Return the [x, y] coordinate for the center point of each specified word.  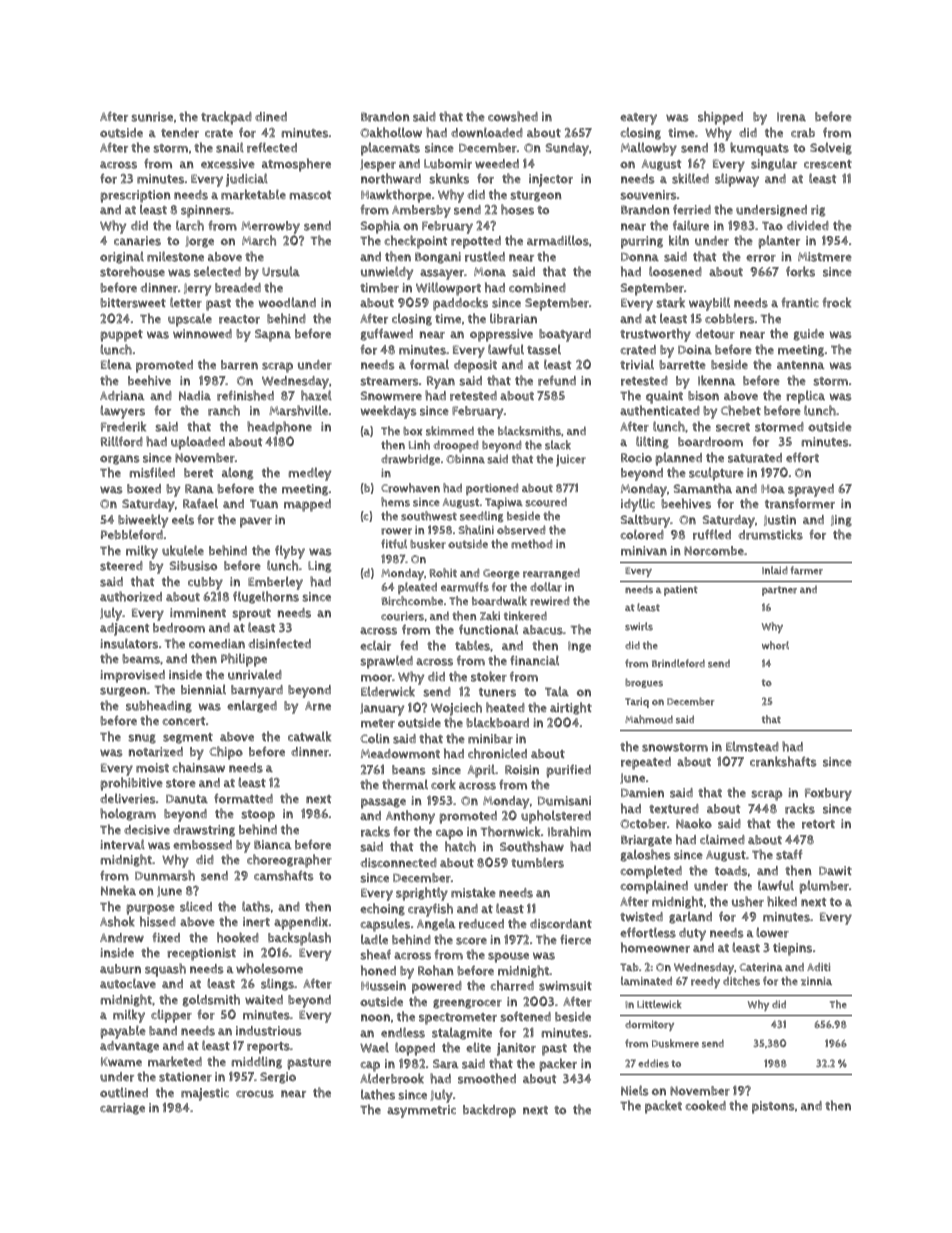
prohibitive [131, 784]
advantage [129, 1047]
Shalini [476, 530]
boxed [144, 489]
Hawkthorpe [396, 196]
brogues [644, 683]
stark [670, 302]
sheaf [375, 954]
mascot [310, 195]
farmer [806, 570]
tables [472, 645]
